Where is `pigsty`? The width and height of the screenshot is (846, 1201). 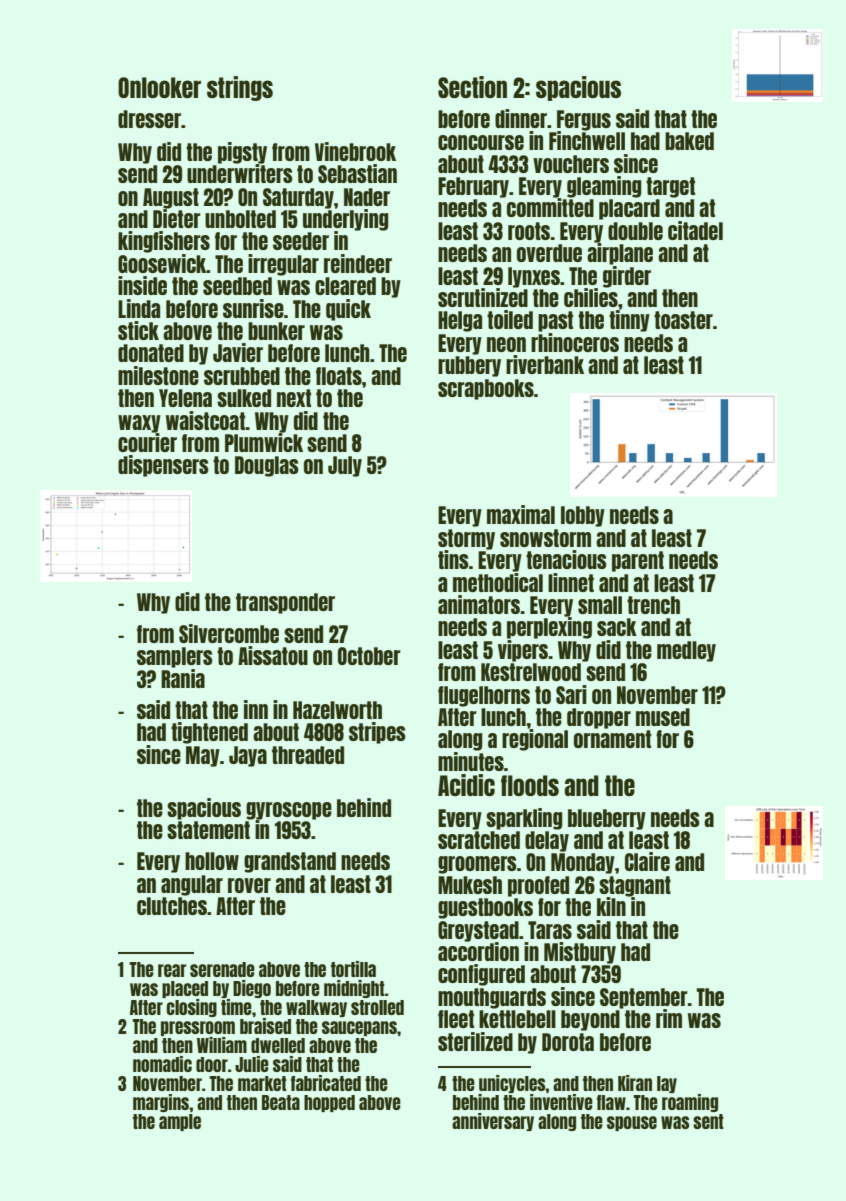 pigsty is located at coordinates (242, 153).
